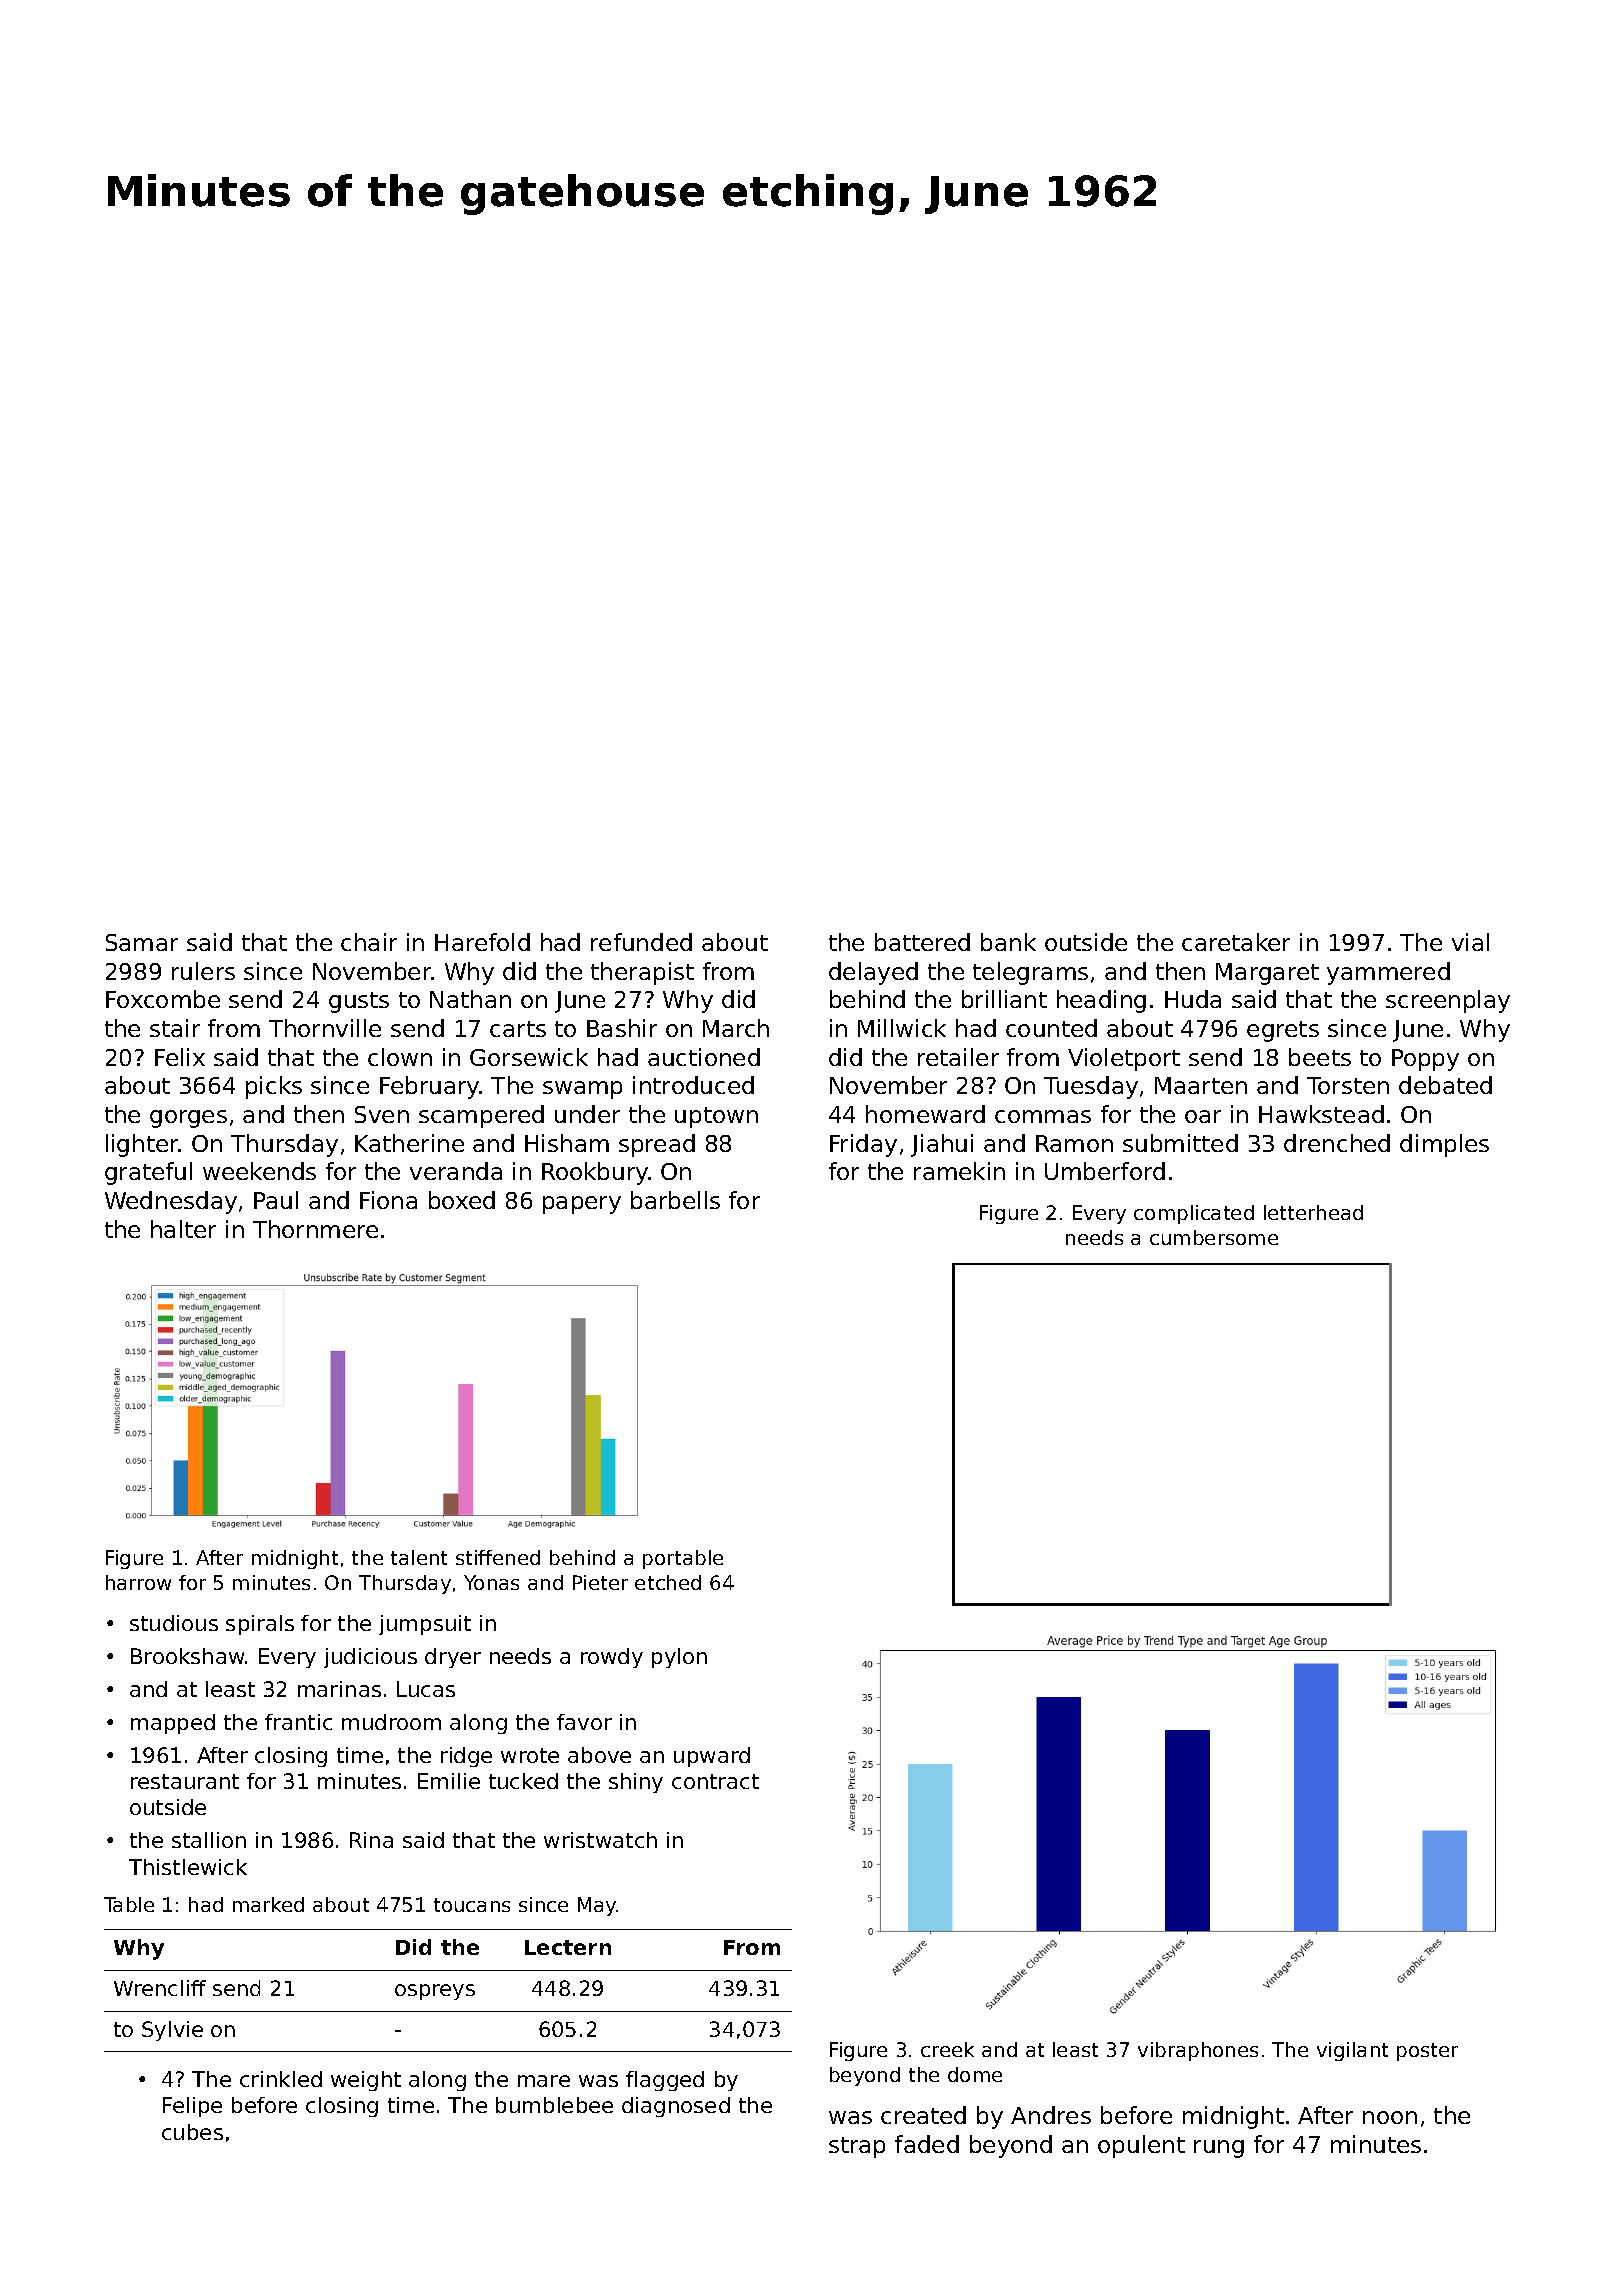 The height and width of the screenshot is (2292, 1620). I want to click on cumbersome, so click(1214, 1237).
